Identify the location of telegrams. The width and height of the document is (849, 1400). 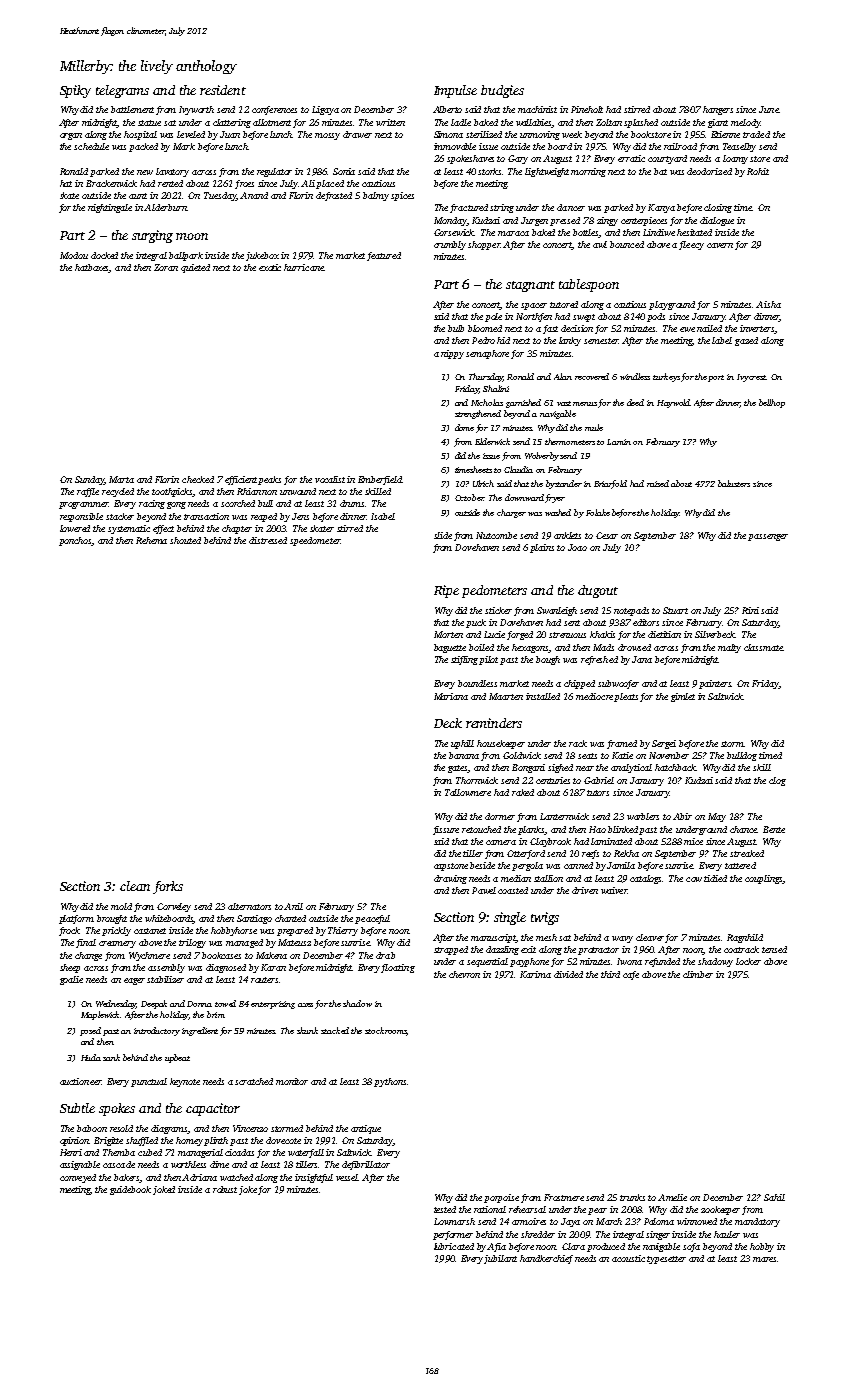
(122, 91).
